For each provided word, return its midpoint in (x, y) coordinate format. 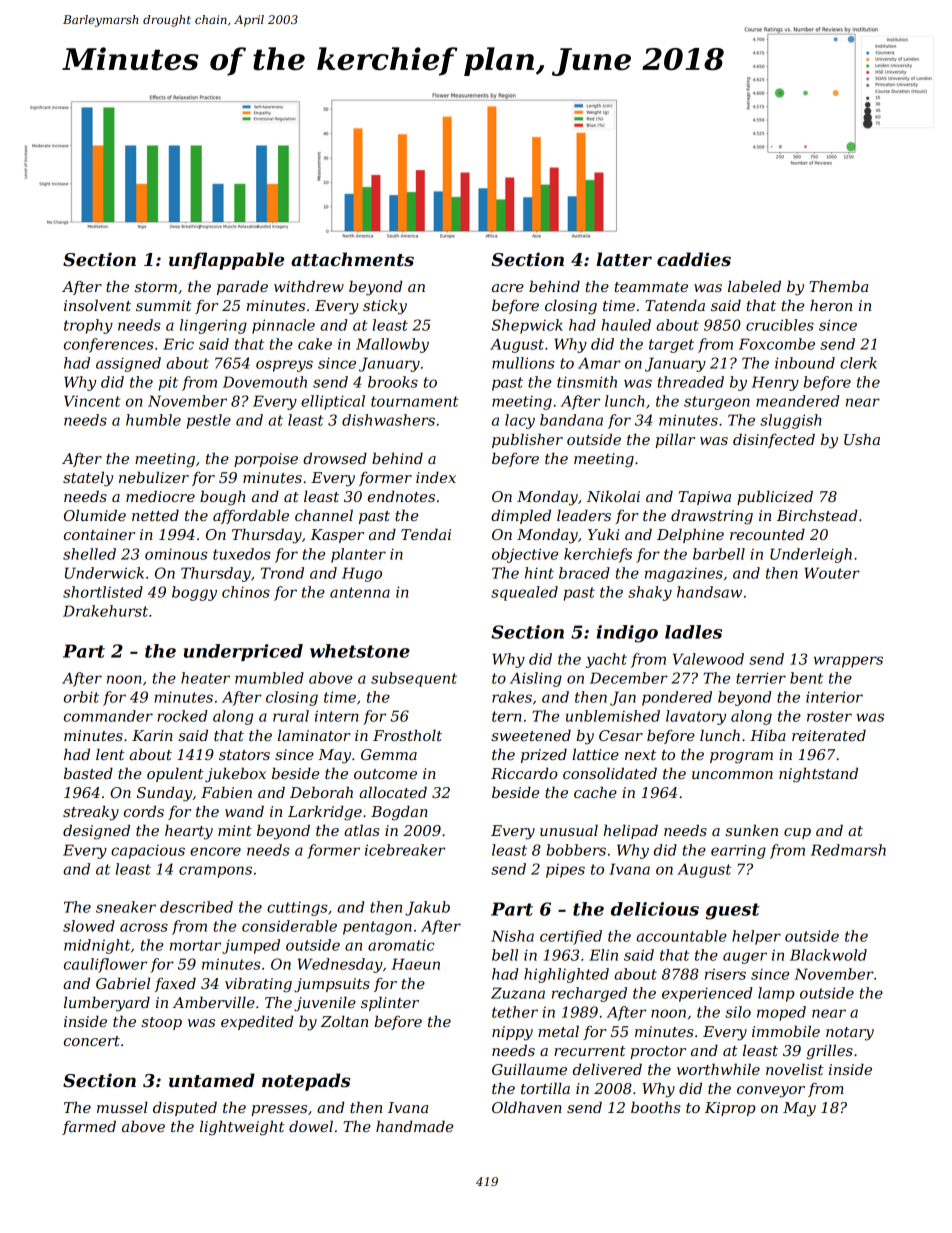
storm (156, 287)
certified (571, 937)
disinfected (774, 440)
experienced (707, 994)
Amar (599, 363)
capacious (148, 852)
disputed (185, 1108)
